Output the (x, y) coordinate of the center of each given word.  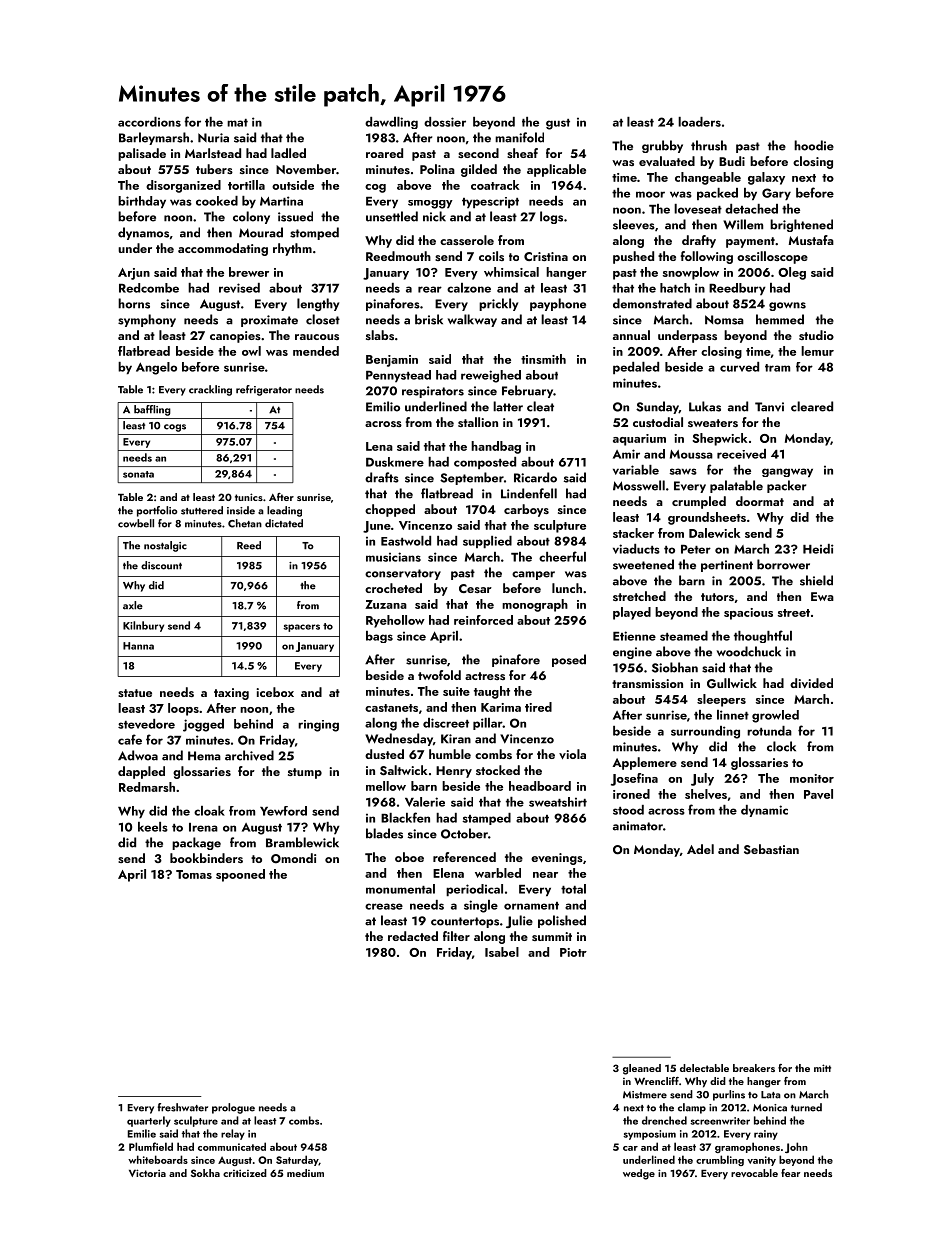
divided (811, 683)
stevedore (146, 724)
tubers (214, 169)
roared (384, 153)
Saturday (297, 1160)
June (377, 527)
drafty (699, 241)
